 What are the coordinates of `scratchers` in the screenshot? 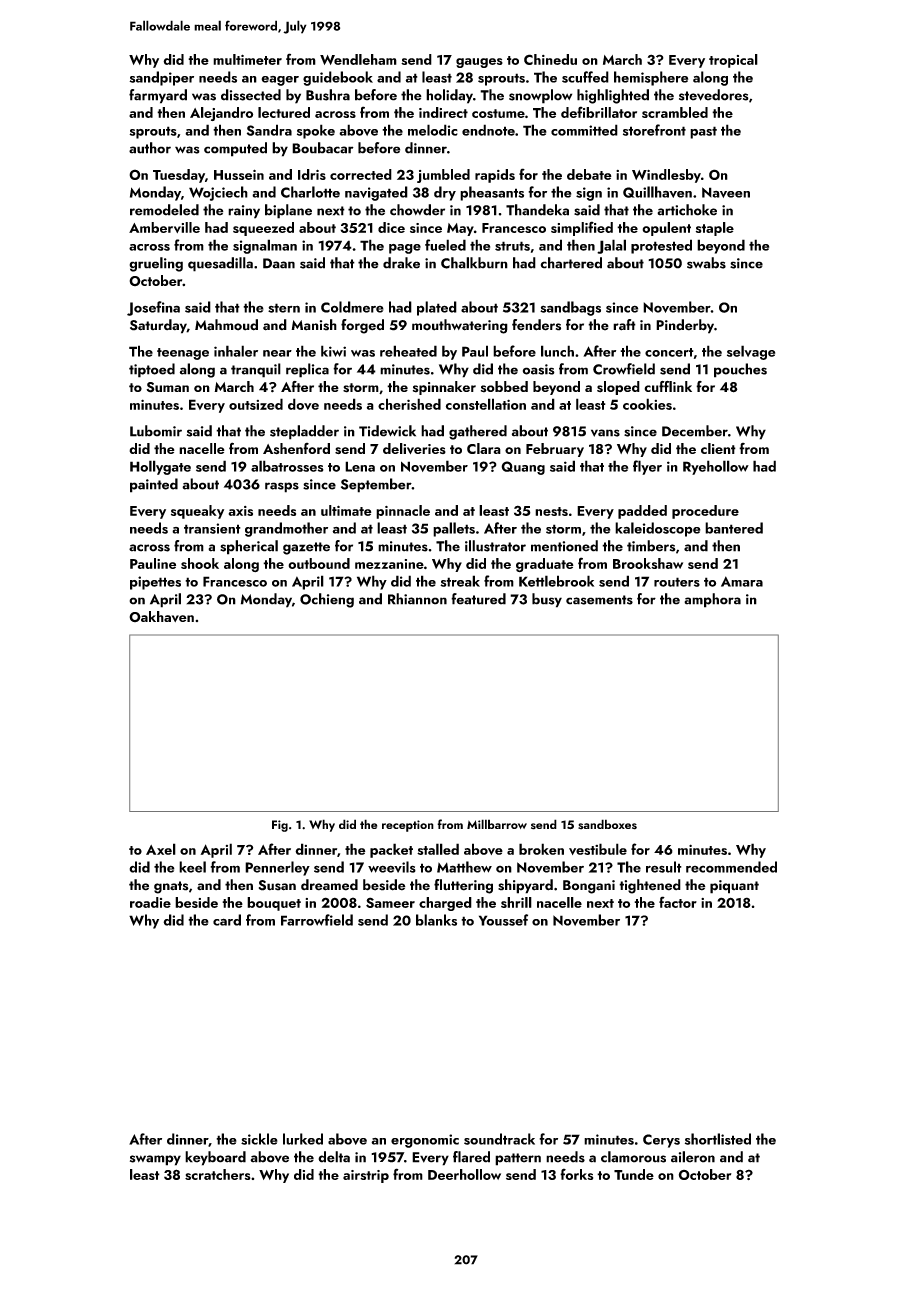 It's located at (218, 1174).
